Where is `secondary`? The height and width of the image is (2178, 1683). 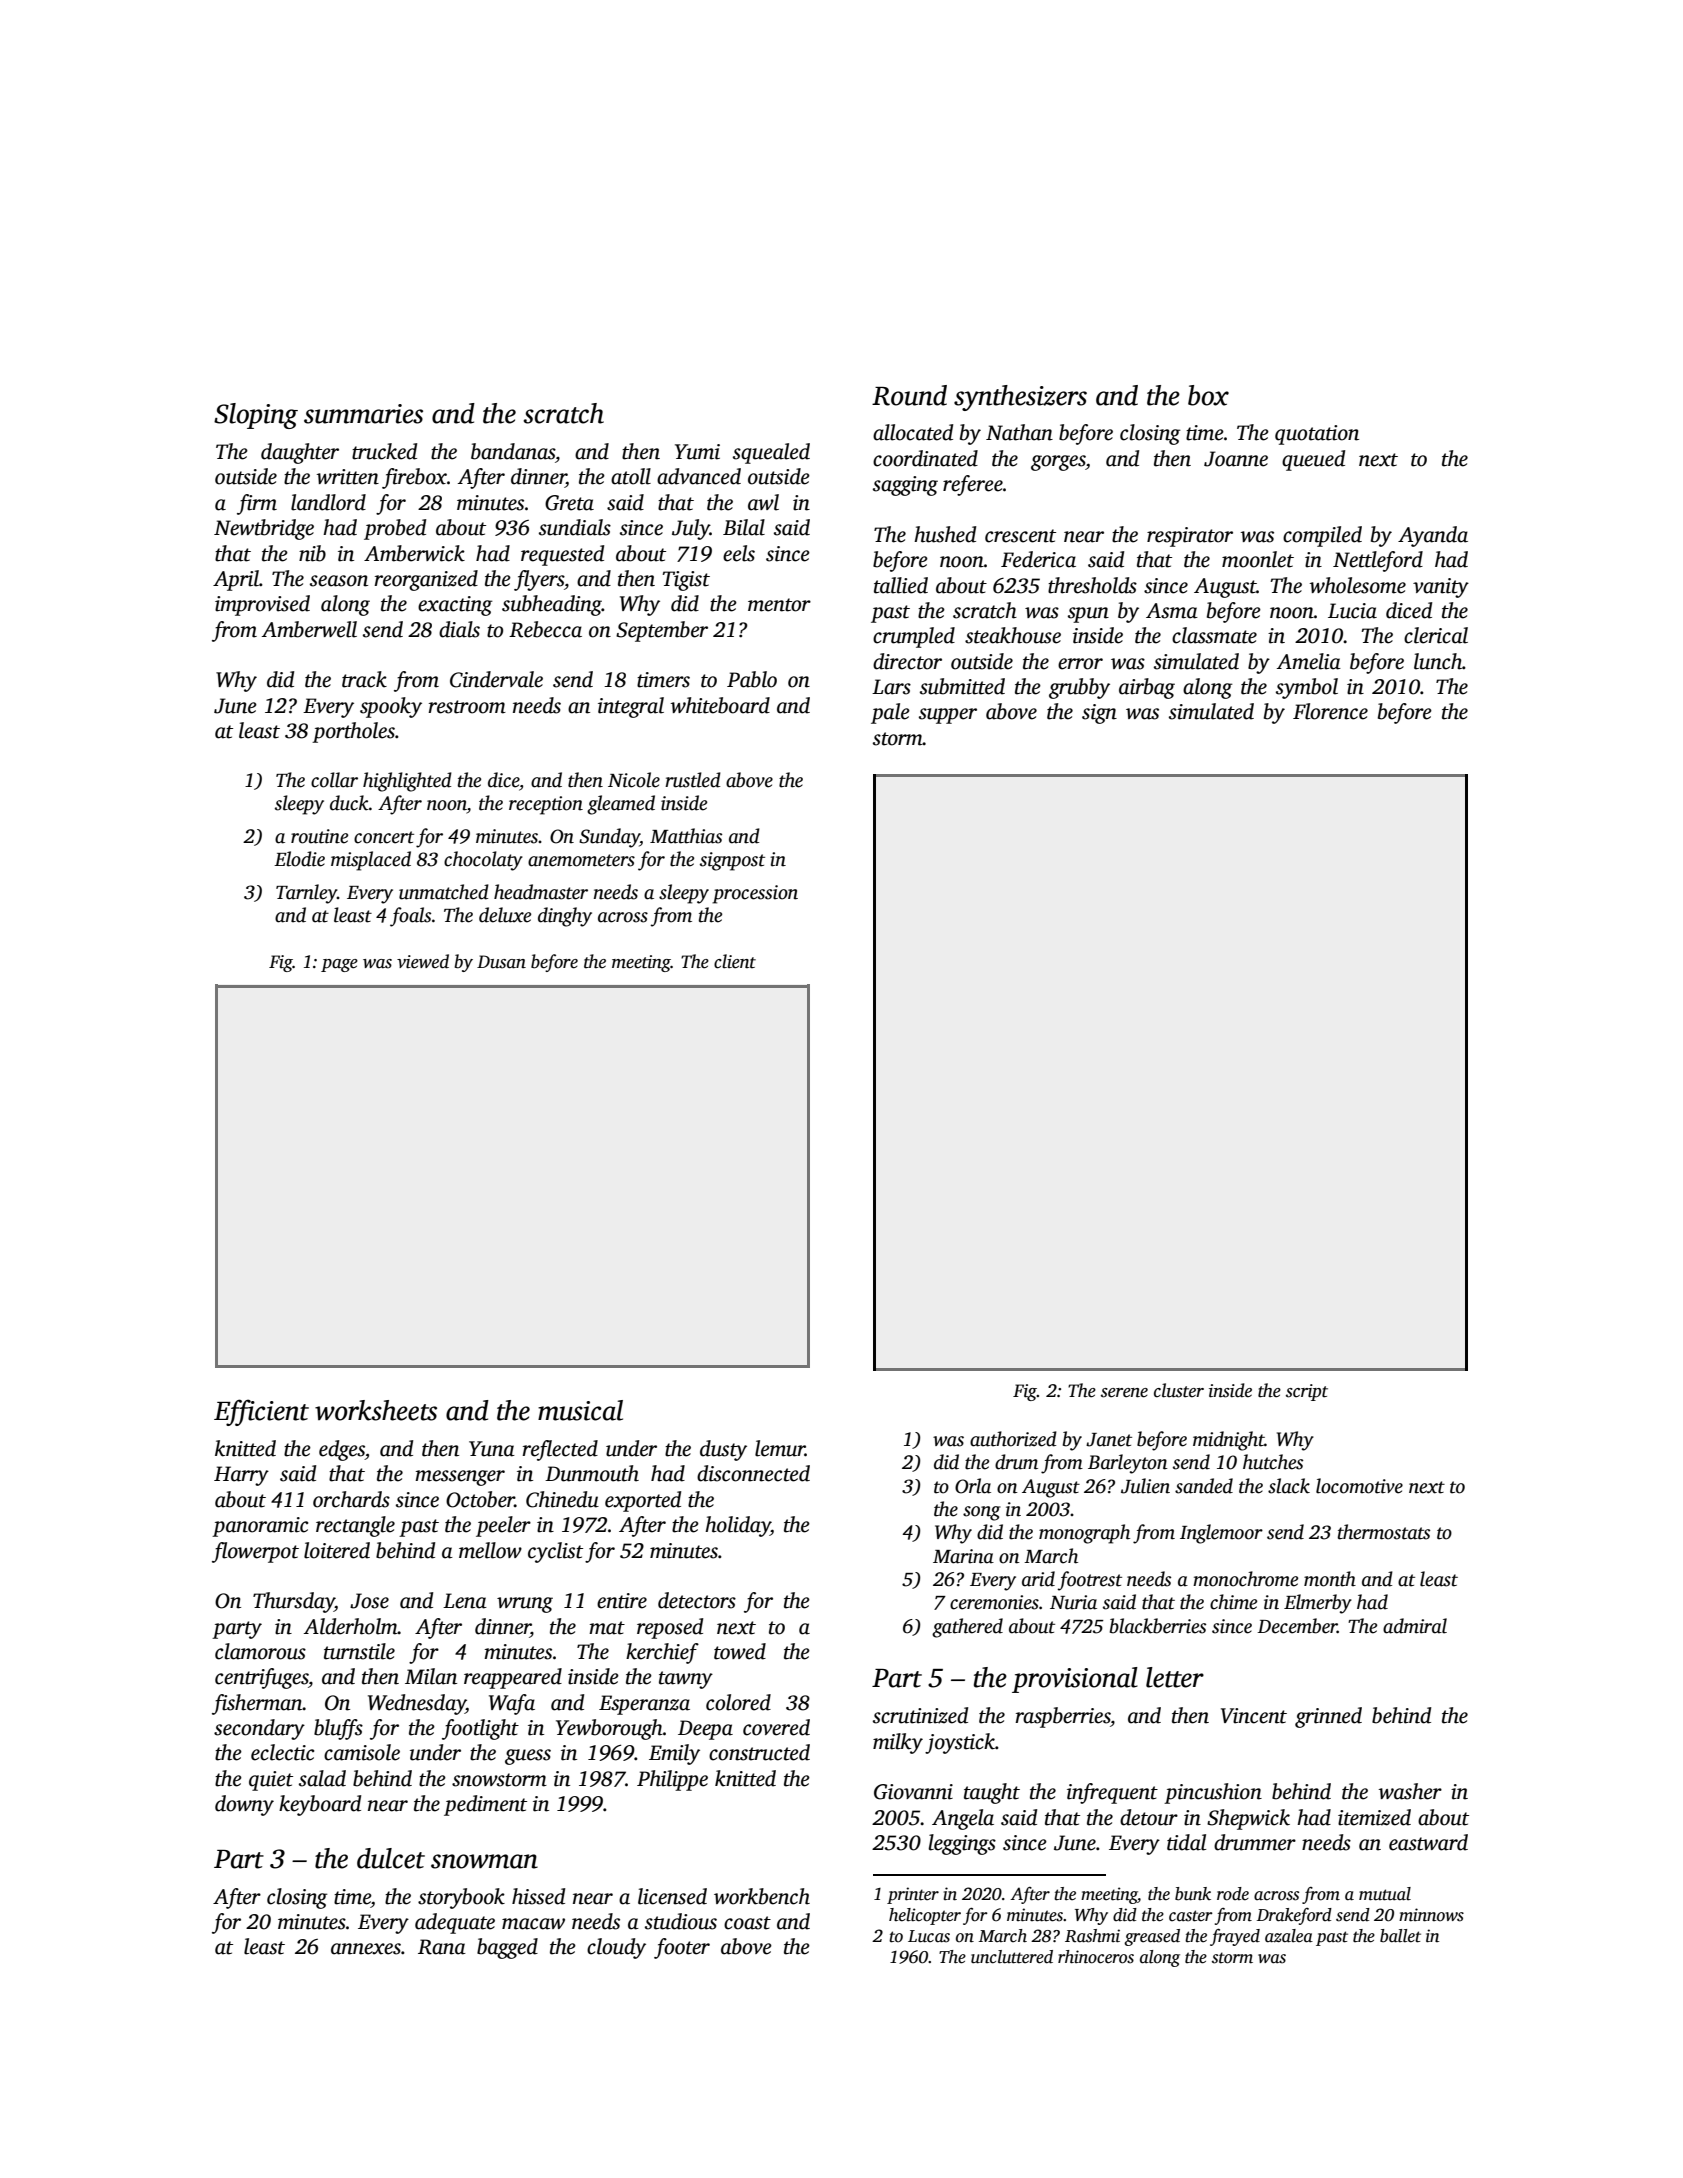 secondary is located at coordinates (259, 1729).
